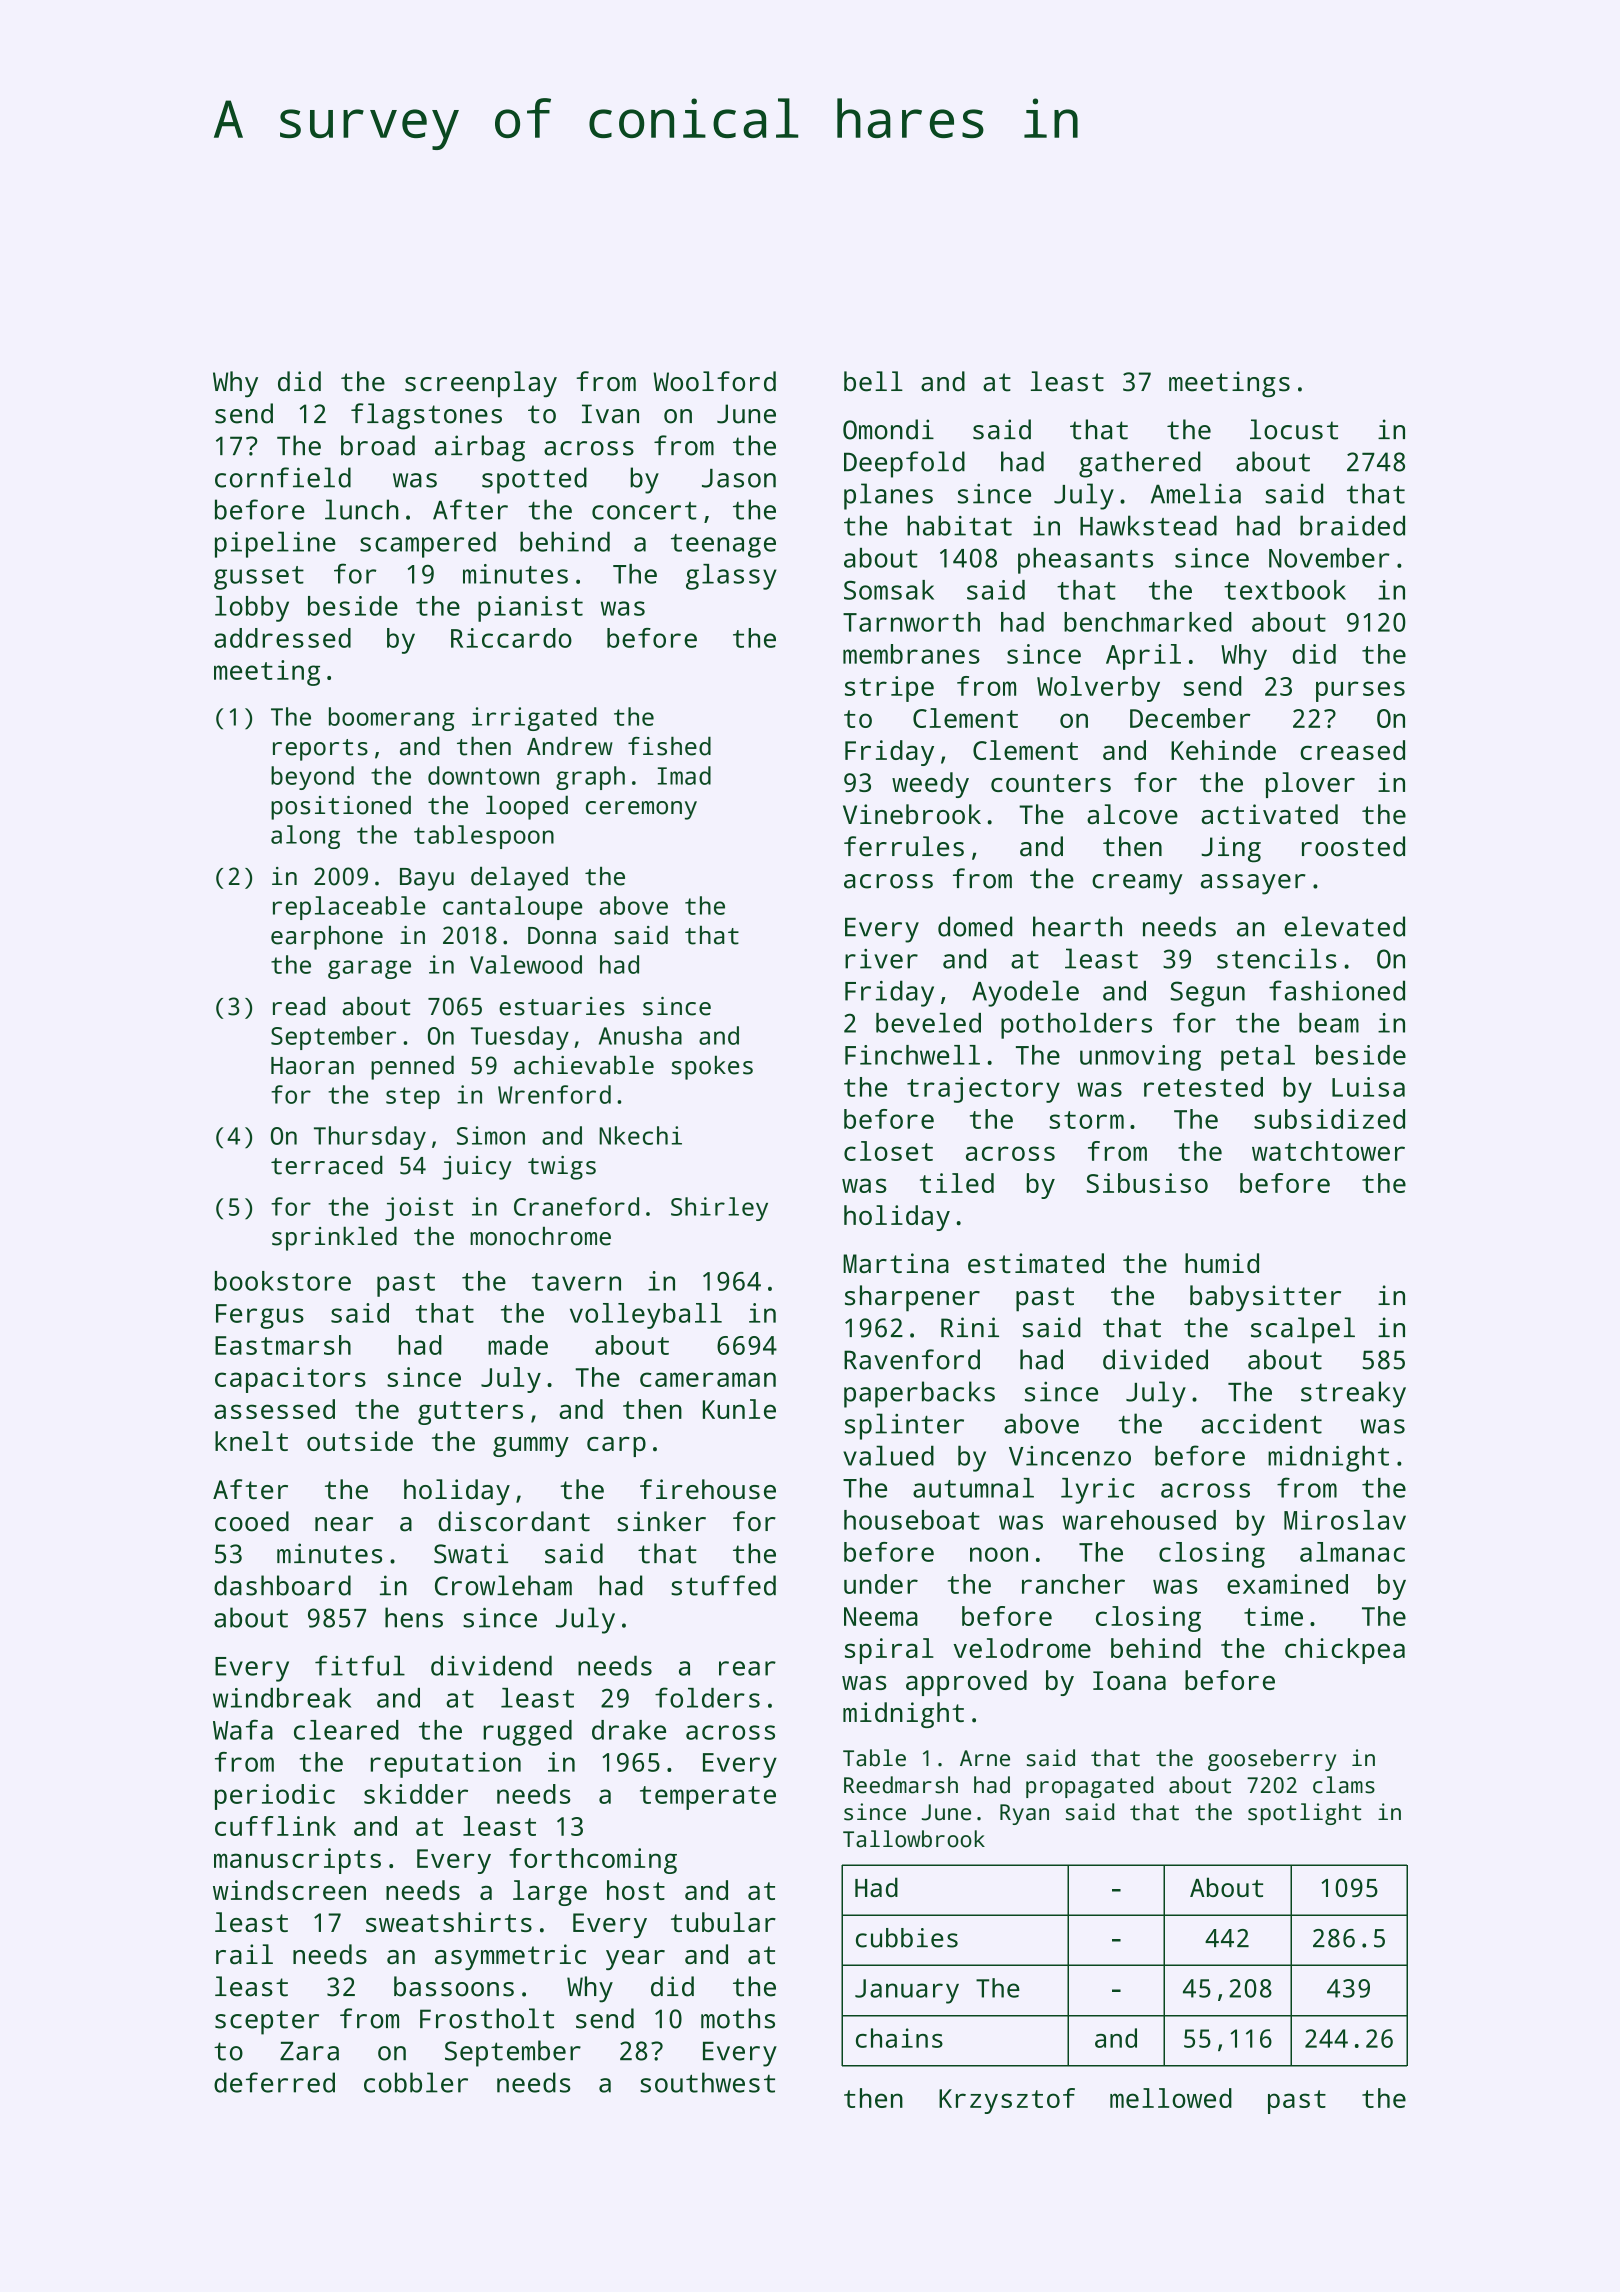 Image resolution: width=1620 pixels, height=2292 pixels. What do you see at coordinates (378, 445) in the page?
I see `broad` at bounding box center [378, 445].
